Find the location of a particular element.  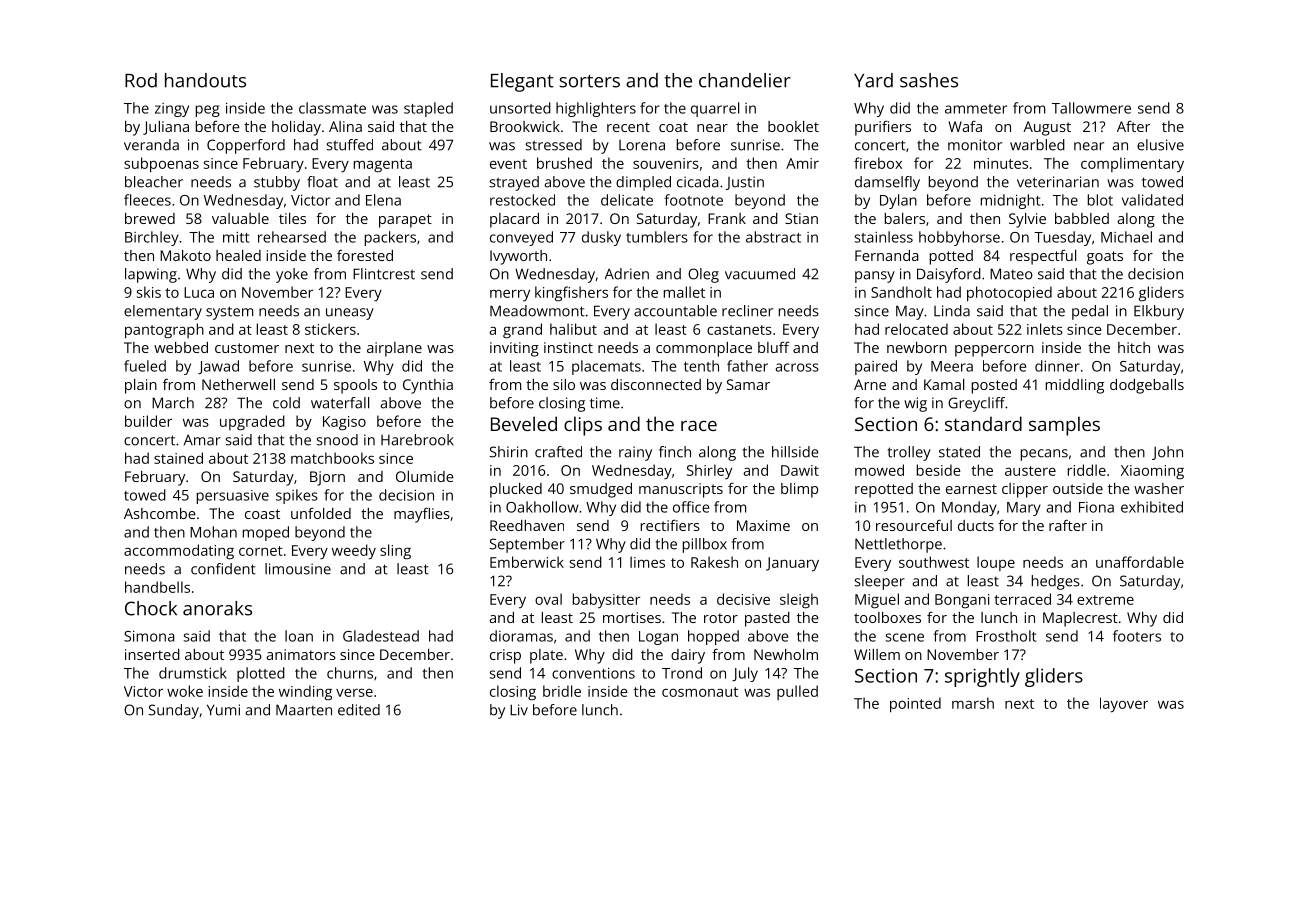

footers is located at coordinates (1137, 636).
